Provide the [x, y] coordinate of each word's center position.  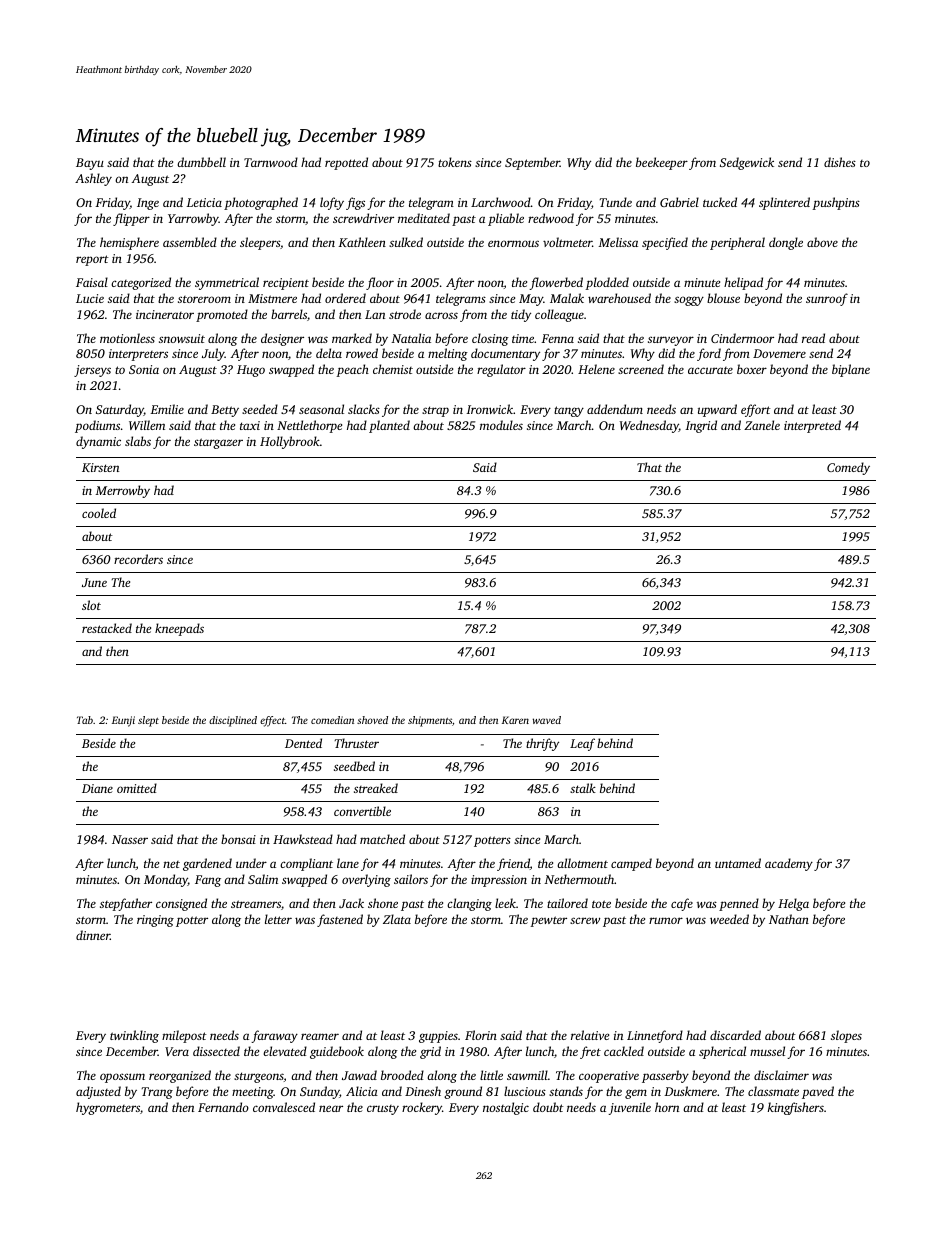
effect [272, 721]
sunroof [827, 299]
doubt [548, 1107]
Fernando [223, 1107]
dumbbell [201, 162]
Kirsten [100, 467]
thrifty [542, 744]
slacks [364, 409]
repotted [346, 163]
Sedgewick [747, 163]
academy [789, 864]
